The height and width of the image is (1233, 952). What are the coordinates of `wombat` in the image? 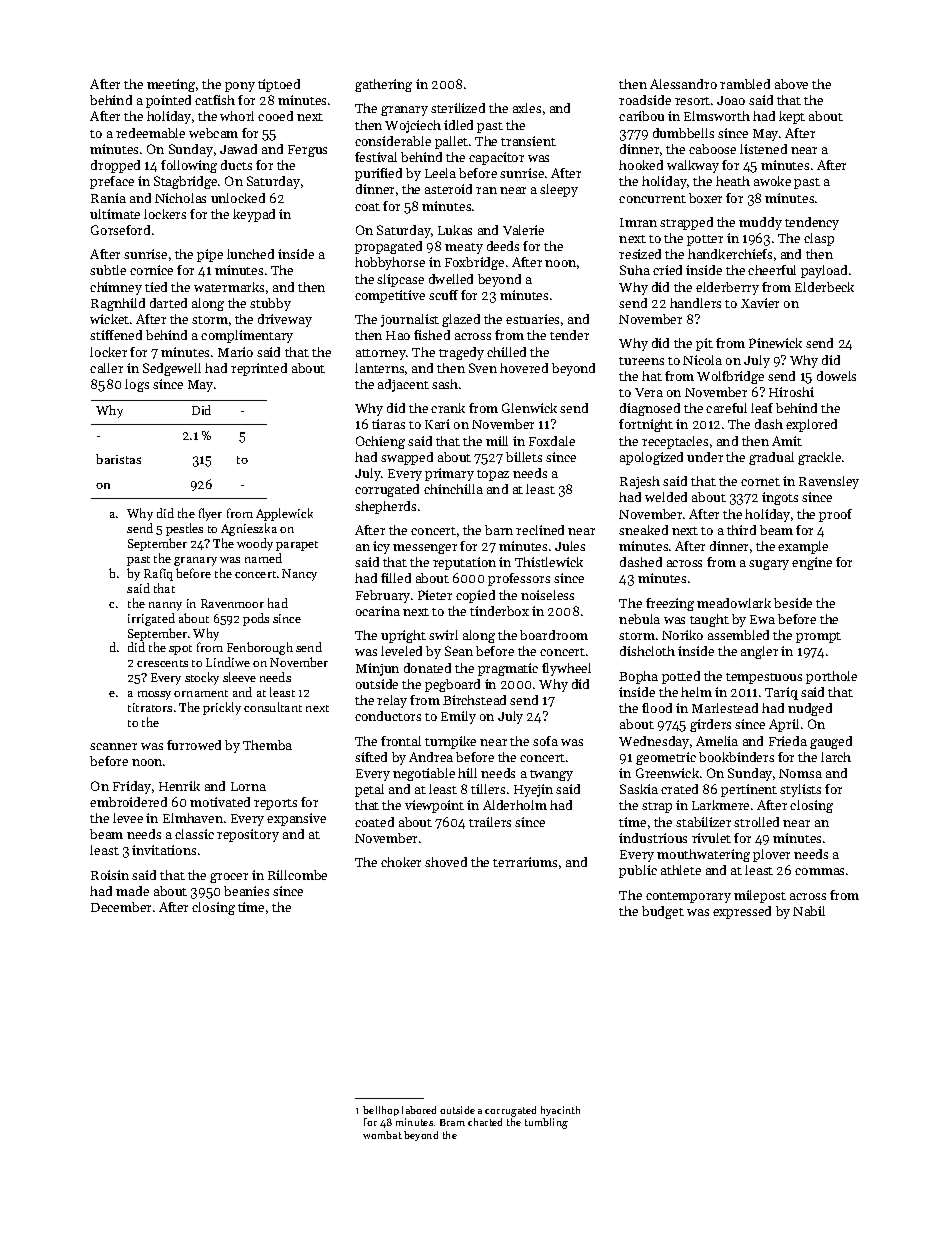 It's located at (382, 1135).
